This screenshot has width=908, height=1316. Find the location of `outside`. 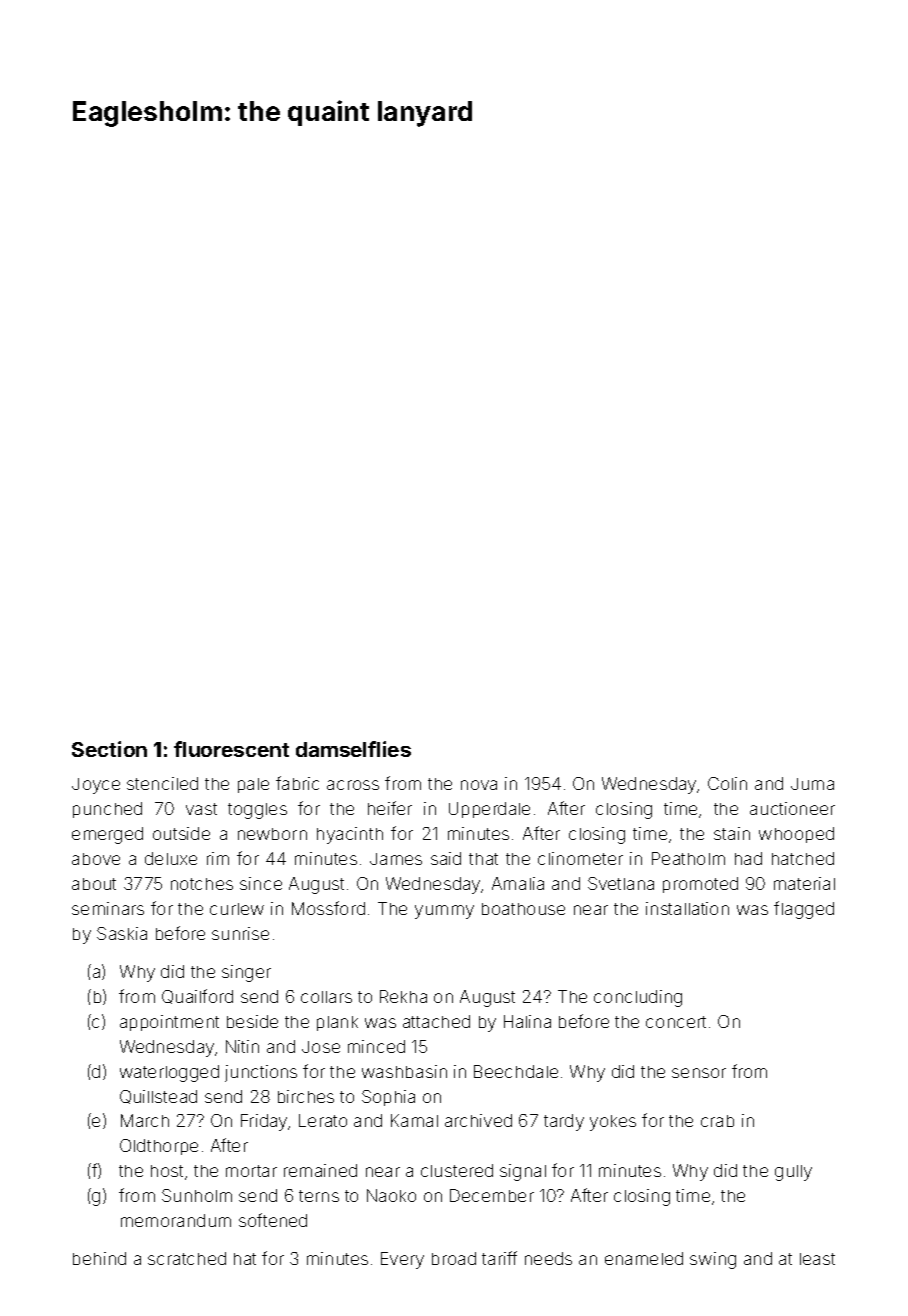

outside is located at coordinates (181, 833).
